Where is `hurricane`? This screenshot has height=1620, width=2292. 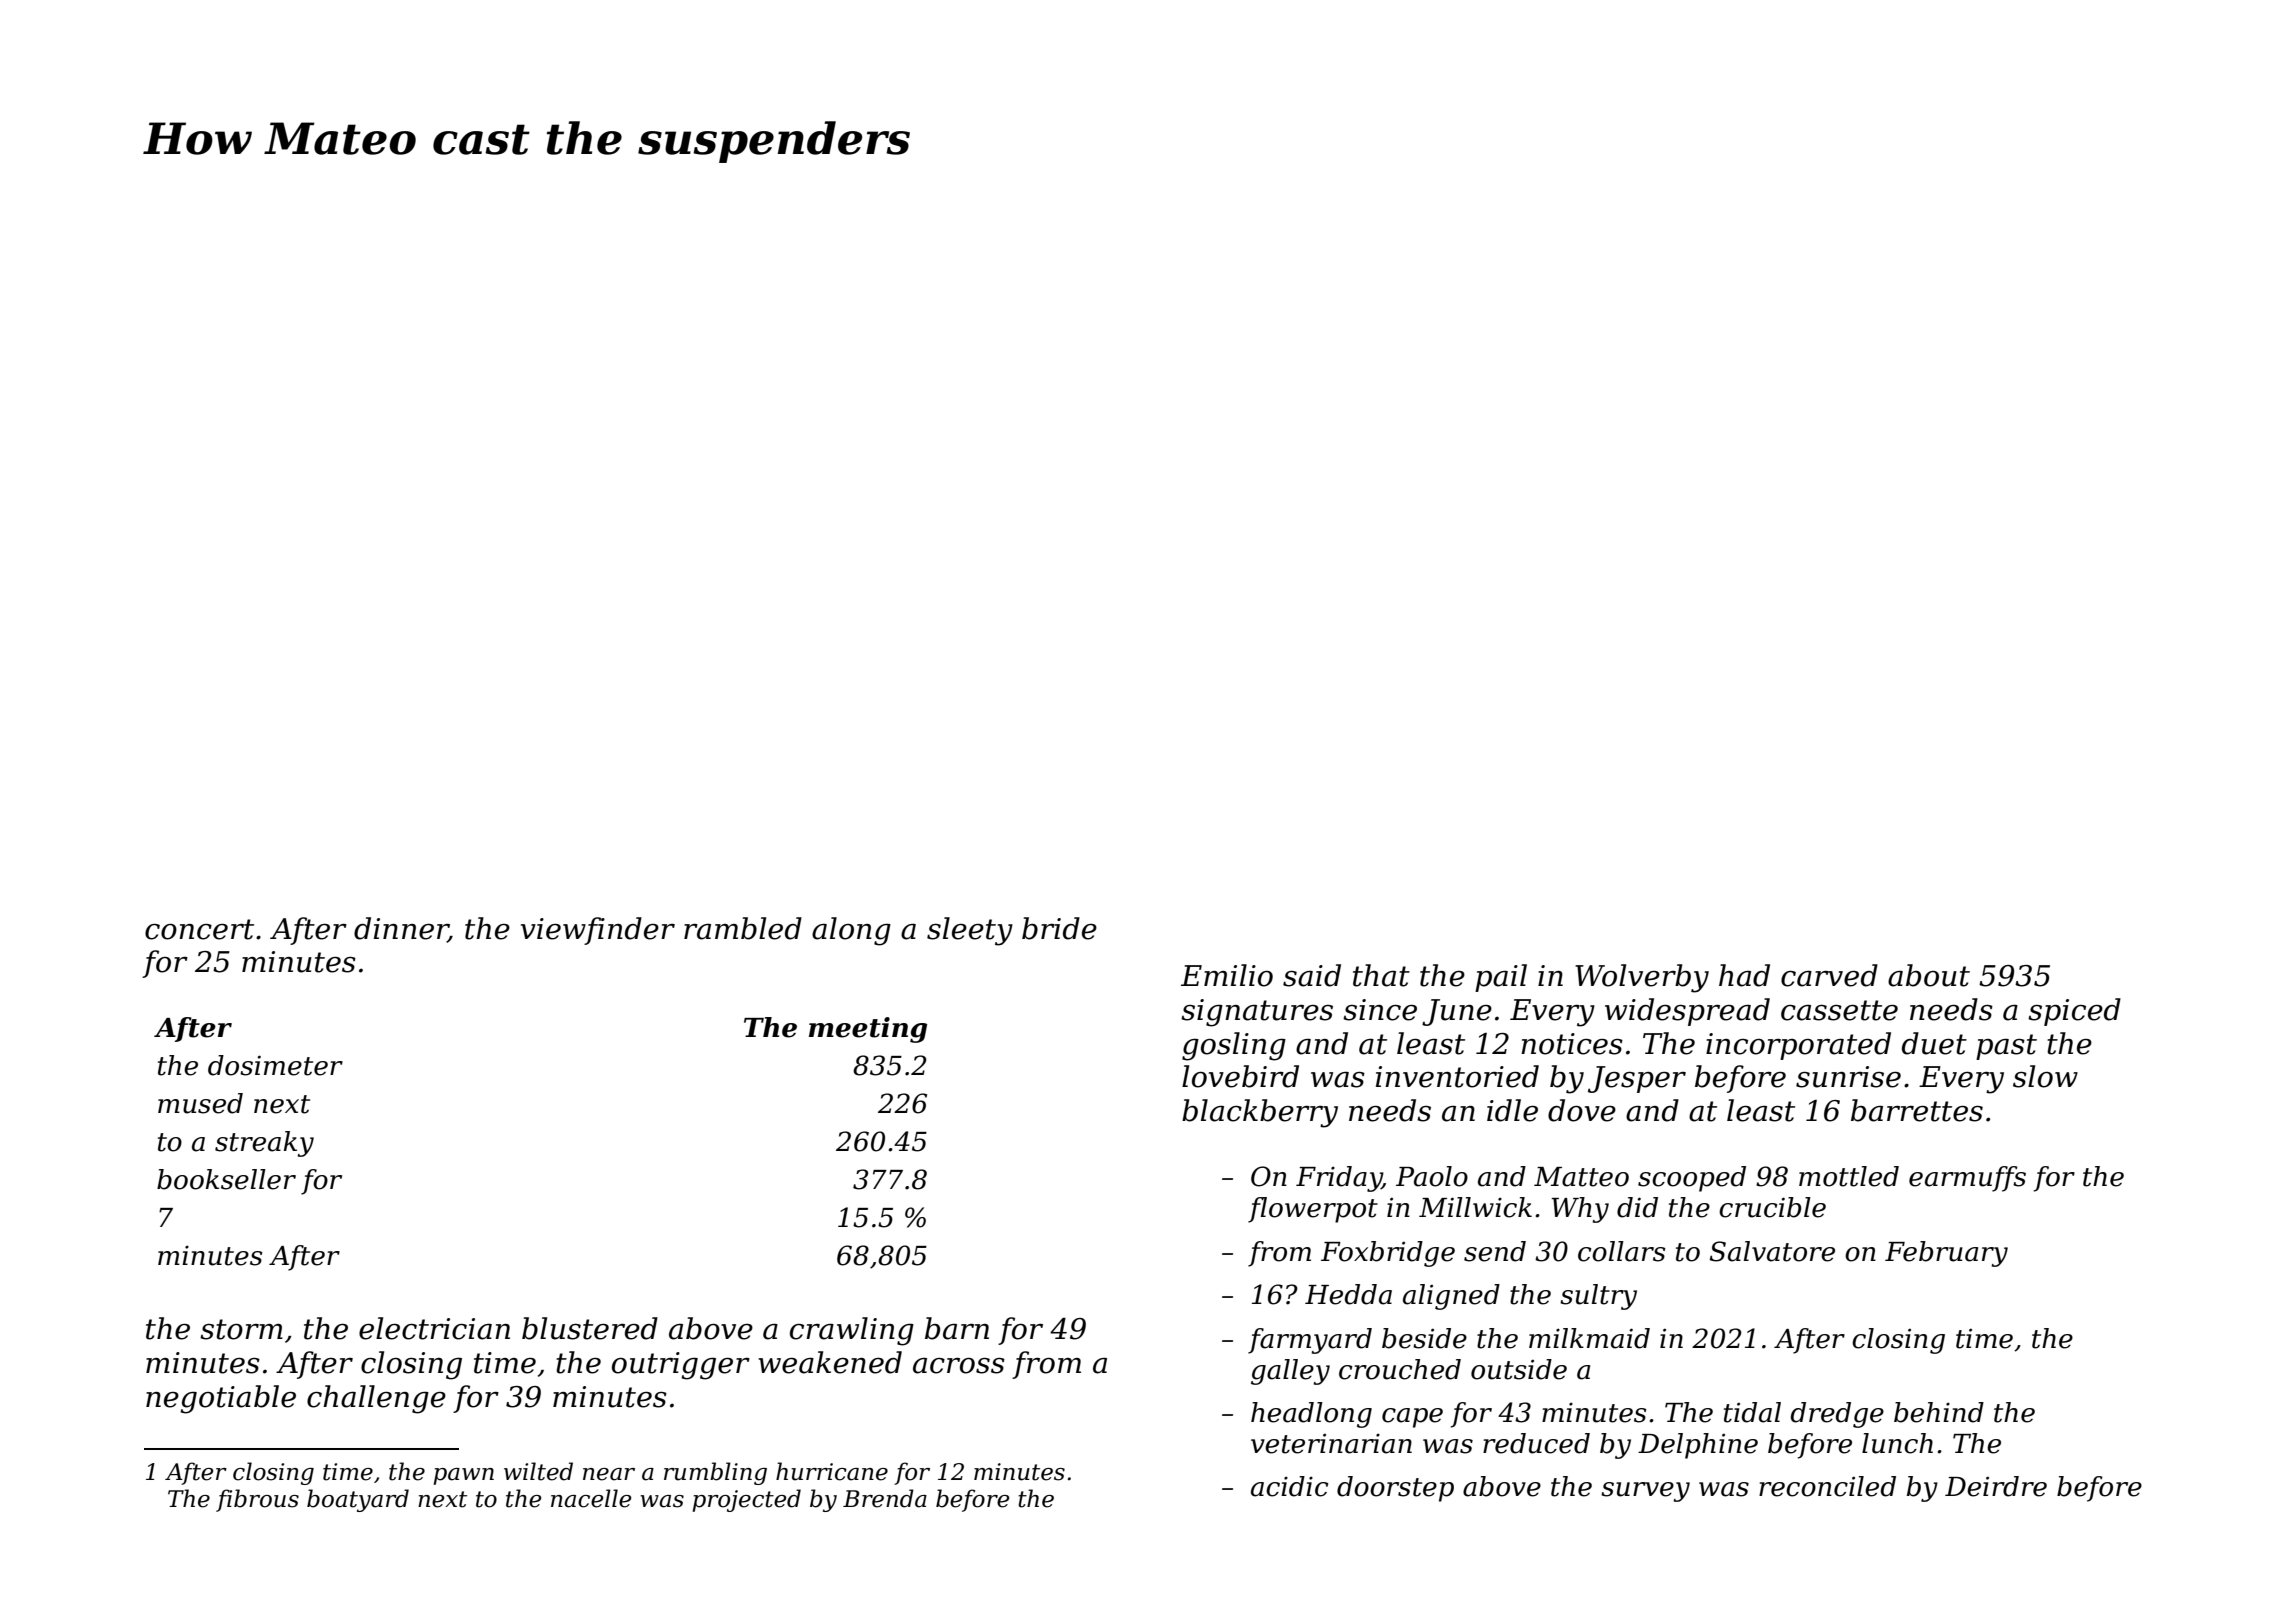
hurricane is located at coordinates (832, 1471).
